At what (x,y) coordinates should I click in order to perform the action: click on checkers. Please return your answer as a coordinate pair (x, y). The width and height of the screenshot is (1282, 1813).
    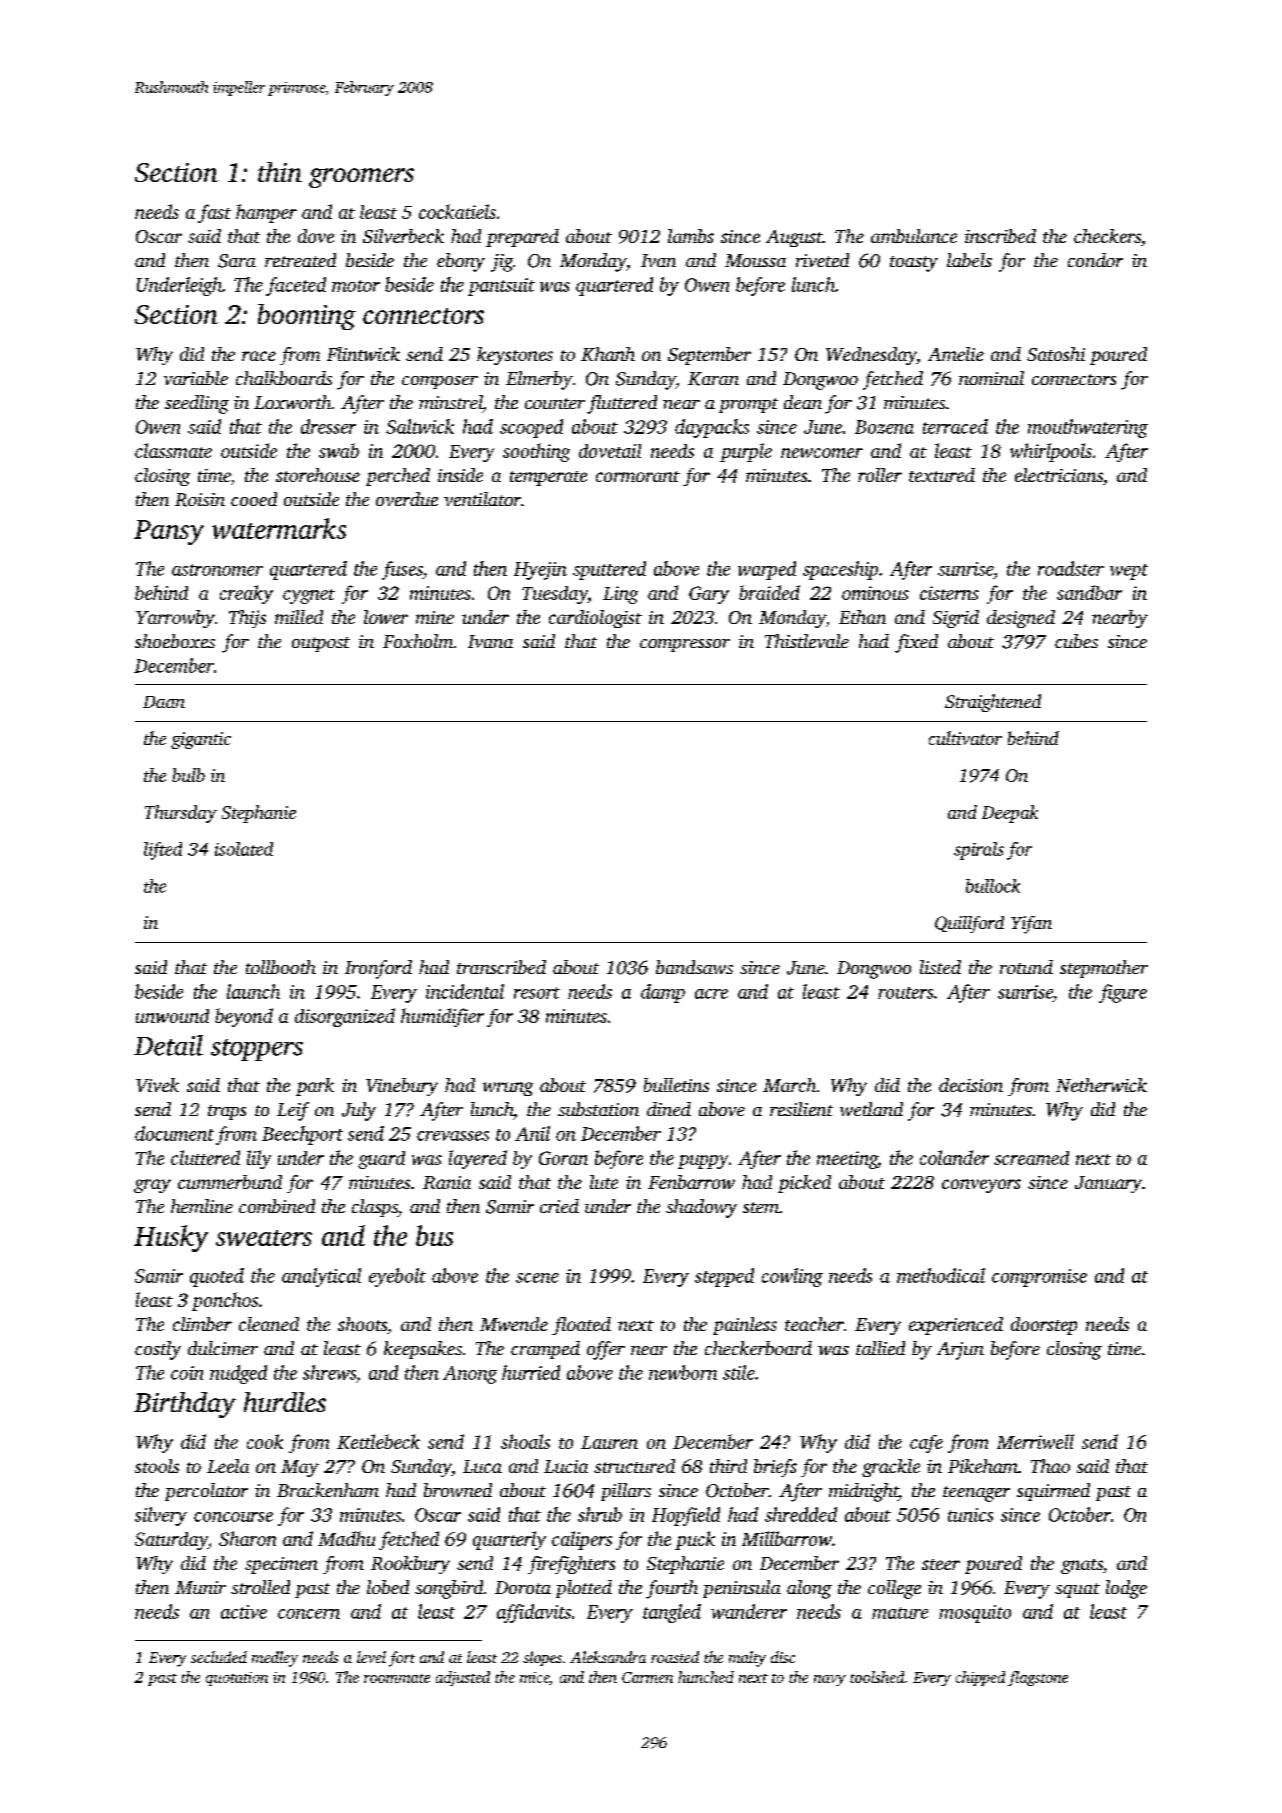
    Looking at the image, I should click on (1107, 236).
